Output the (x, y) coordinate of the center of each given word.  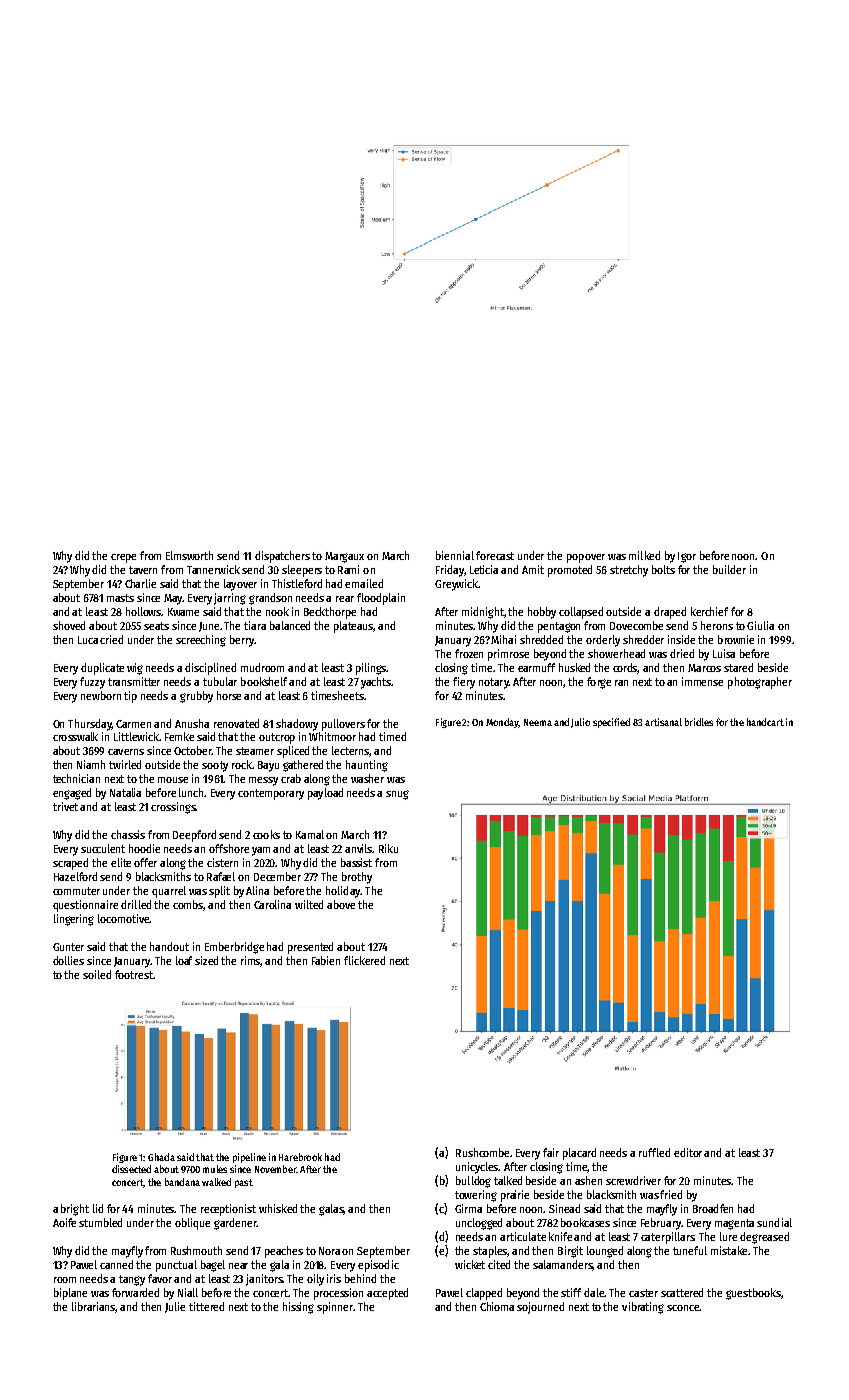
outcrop (277, 738)
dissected (131, 1169)
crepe (123, 558)
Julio (580, 723)
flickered (364, 960)
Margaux (344, 557)
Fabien (326, 960)
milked (644, 555)
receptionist (228, 1210)
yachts (376, 683)
